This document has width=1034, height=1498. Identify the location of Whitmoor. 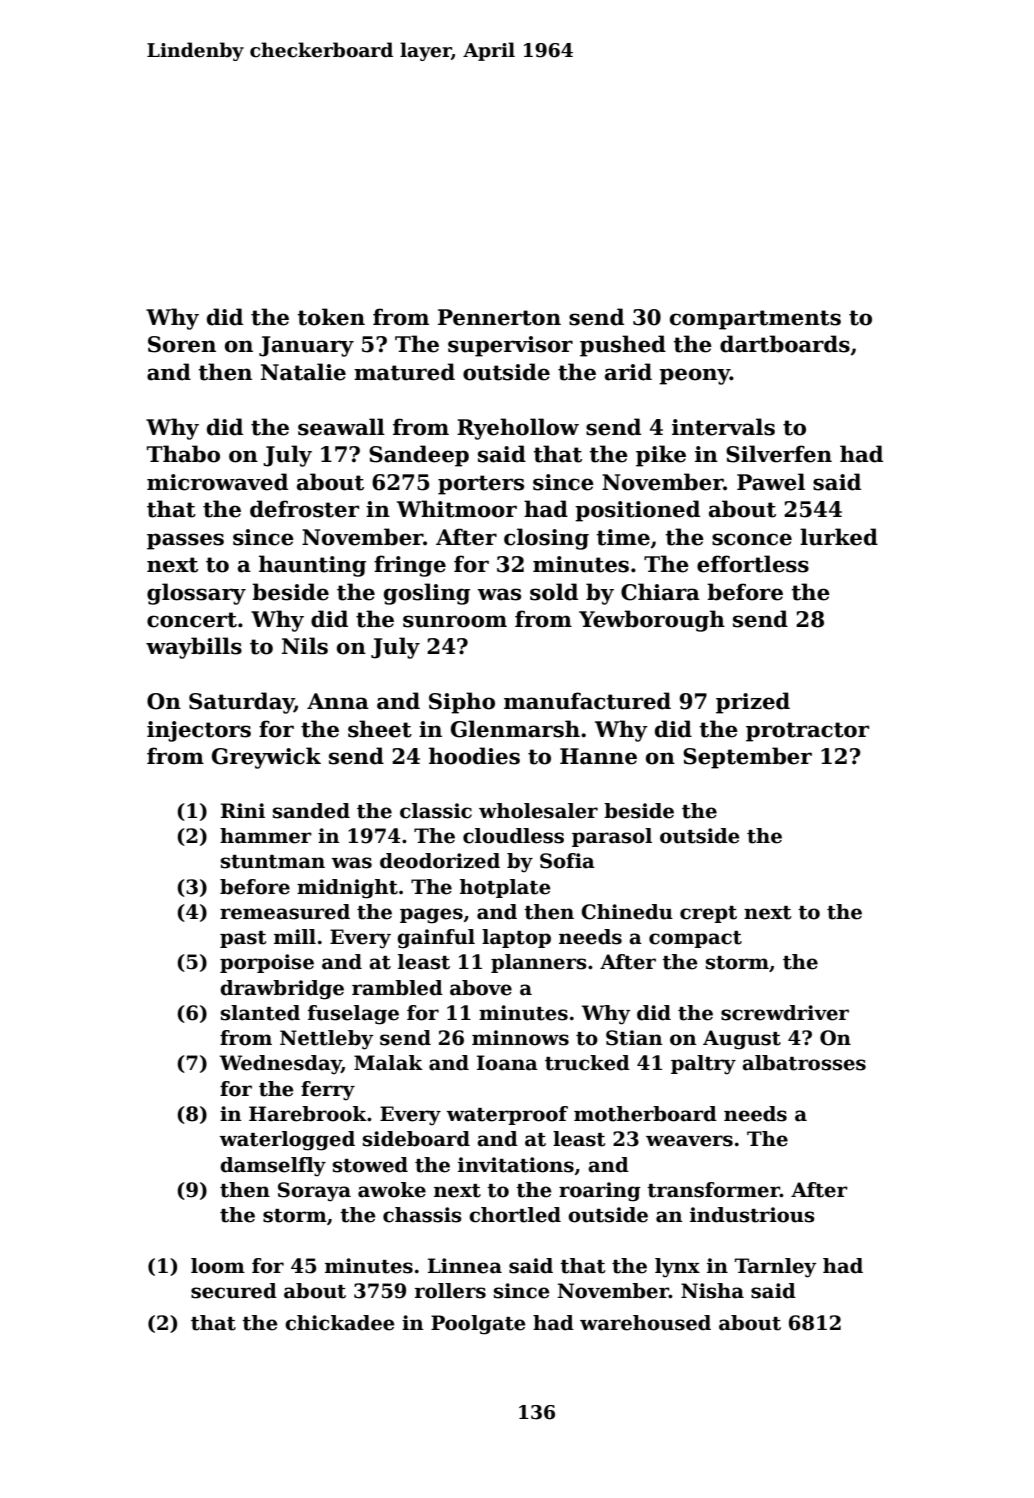
(457, 509).
